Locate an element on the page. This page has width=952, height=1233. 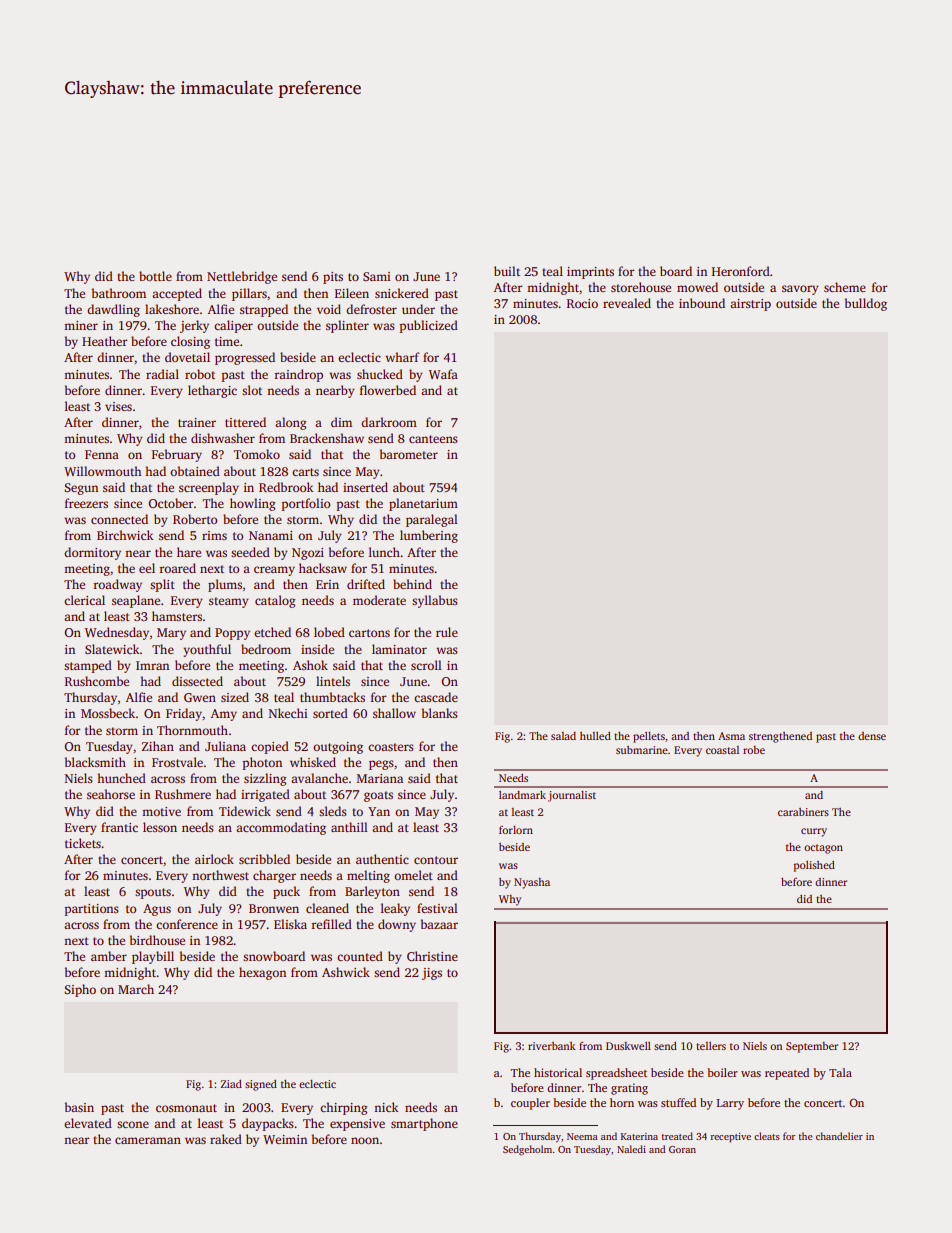
Barleyton is located at coordinates (372, 892).
